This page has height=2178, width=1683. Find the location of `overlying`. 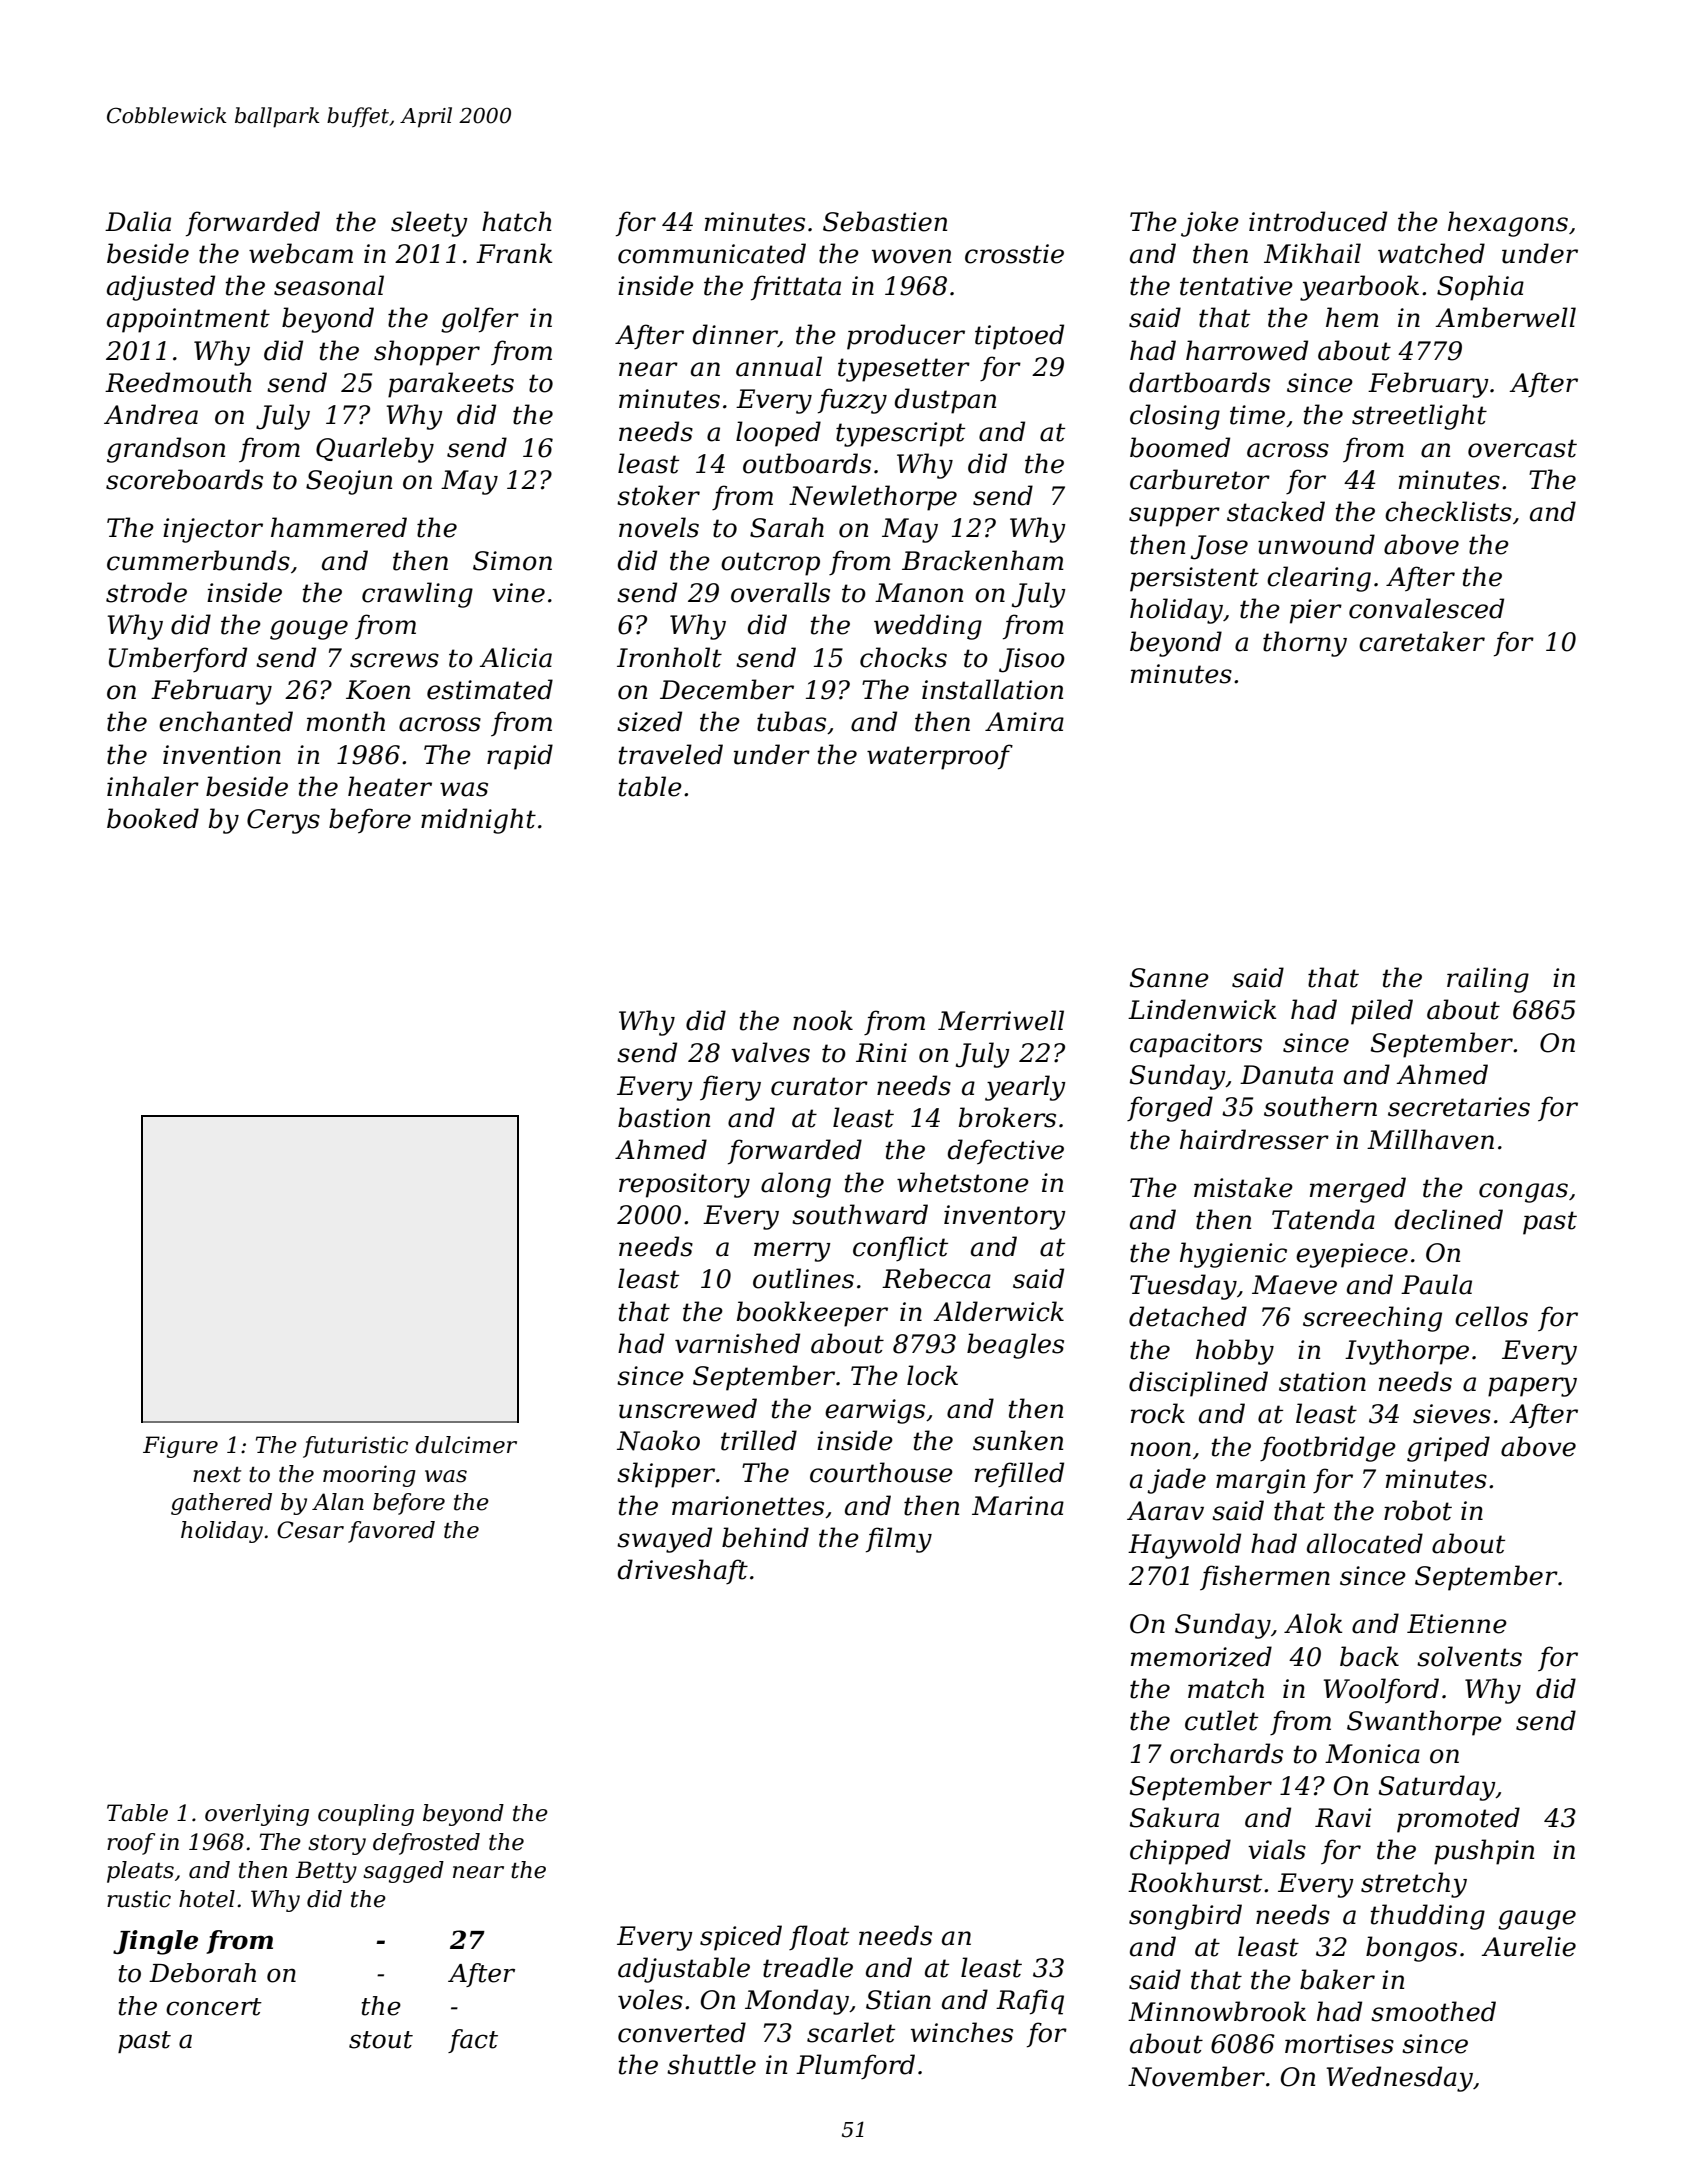

overlying is located at coordinates (257, 1815).
